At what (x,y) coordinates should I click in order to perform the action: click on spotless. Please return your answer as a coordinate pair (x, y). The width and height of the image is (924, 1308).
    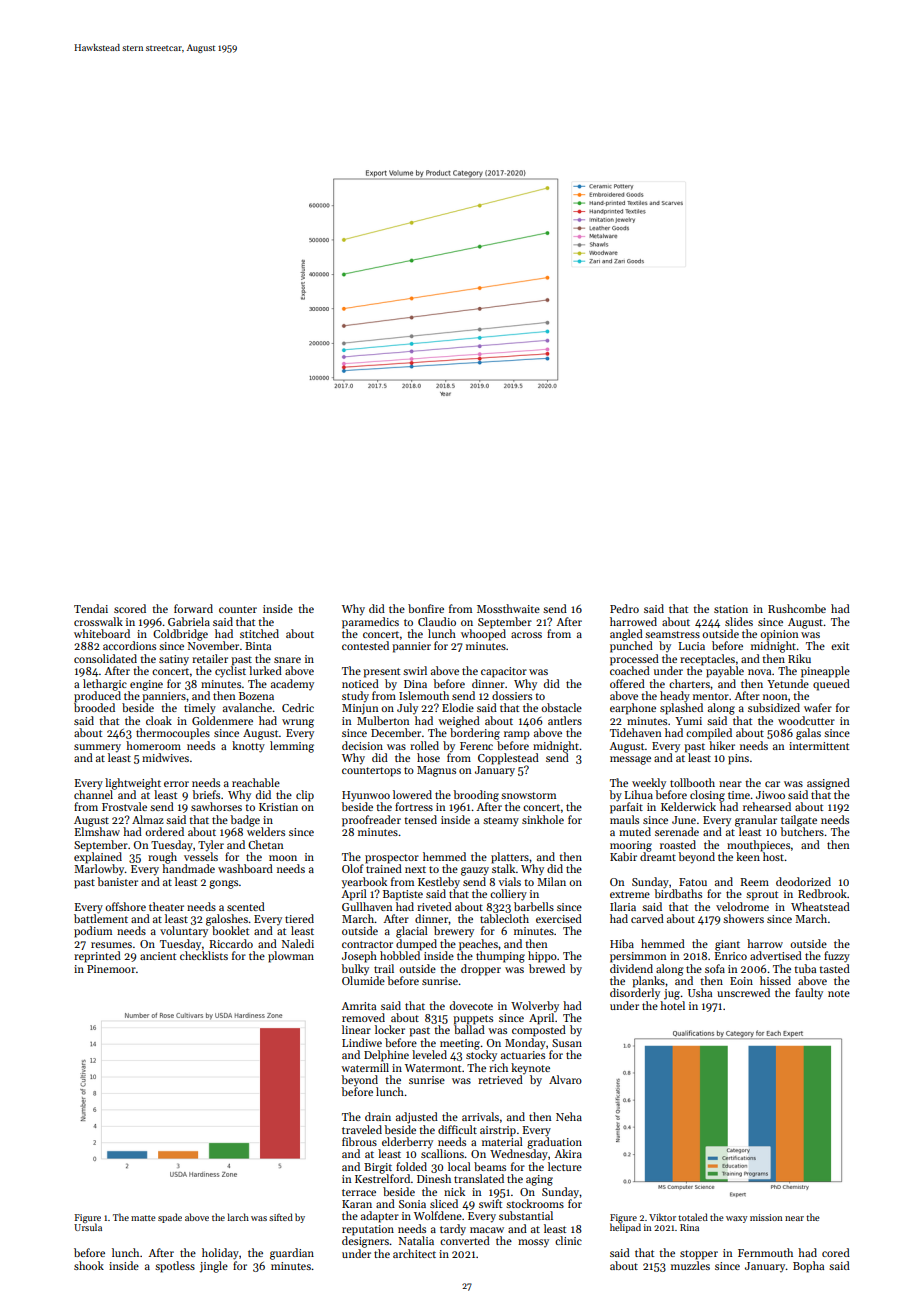
    Looking at the image, I should click on (175, 1267).
